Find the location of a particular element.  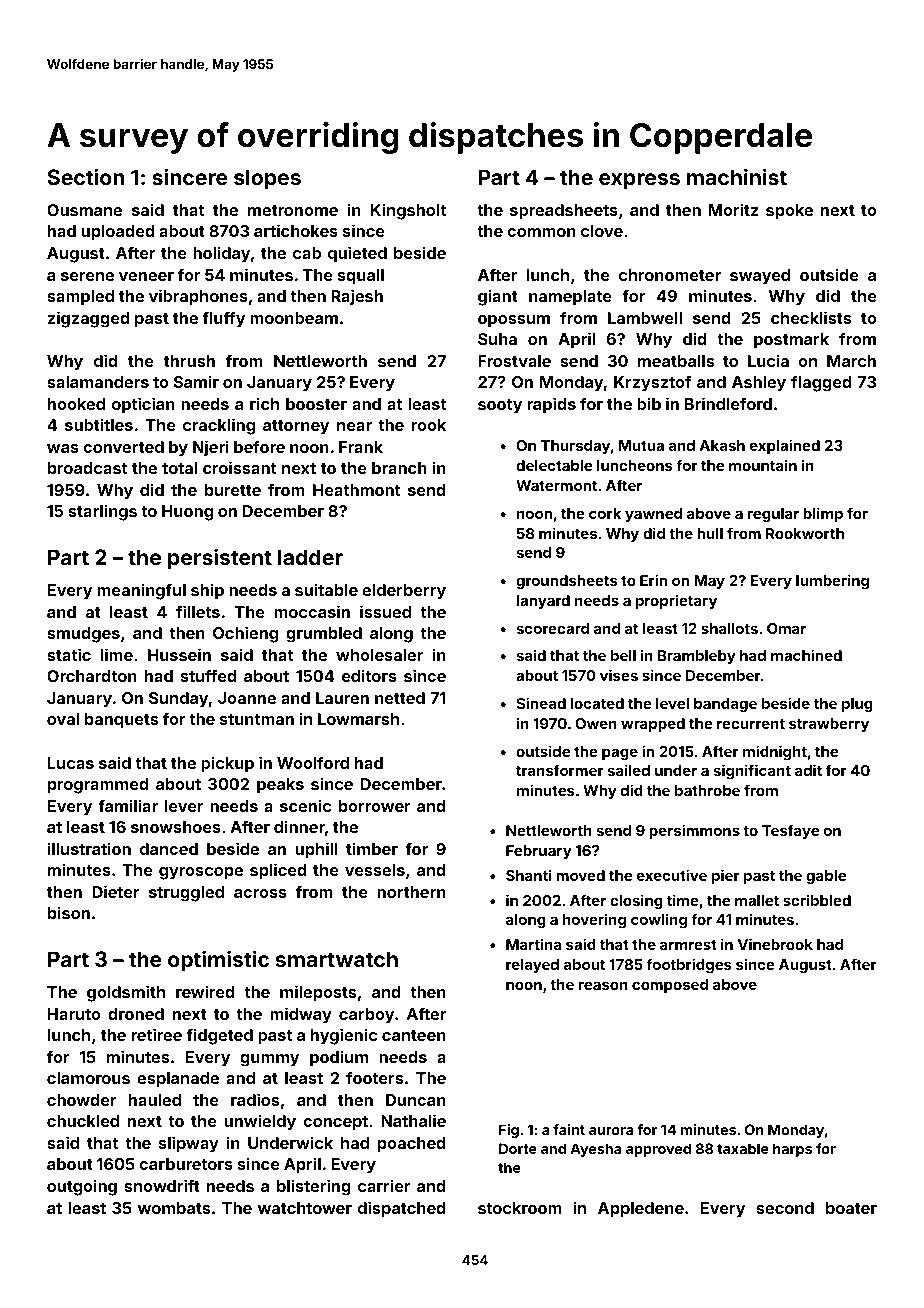

Lowmarsh is located at coordinates (358, 719).
